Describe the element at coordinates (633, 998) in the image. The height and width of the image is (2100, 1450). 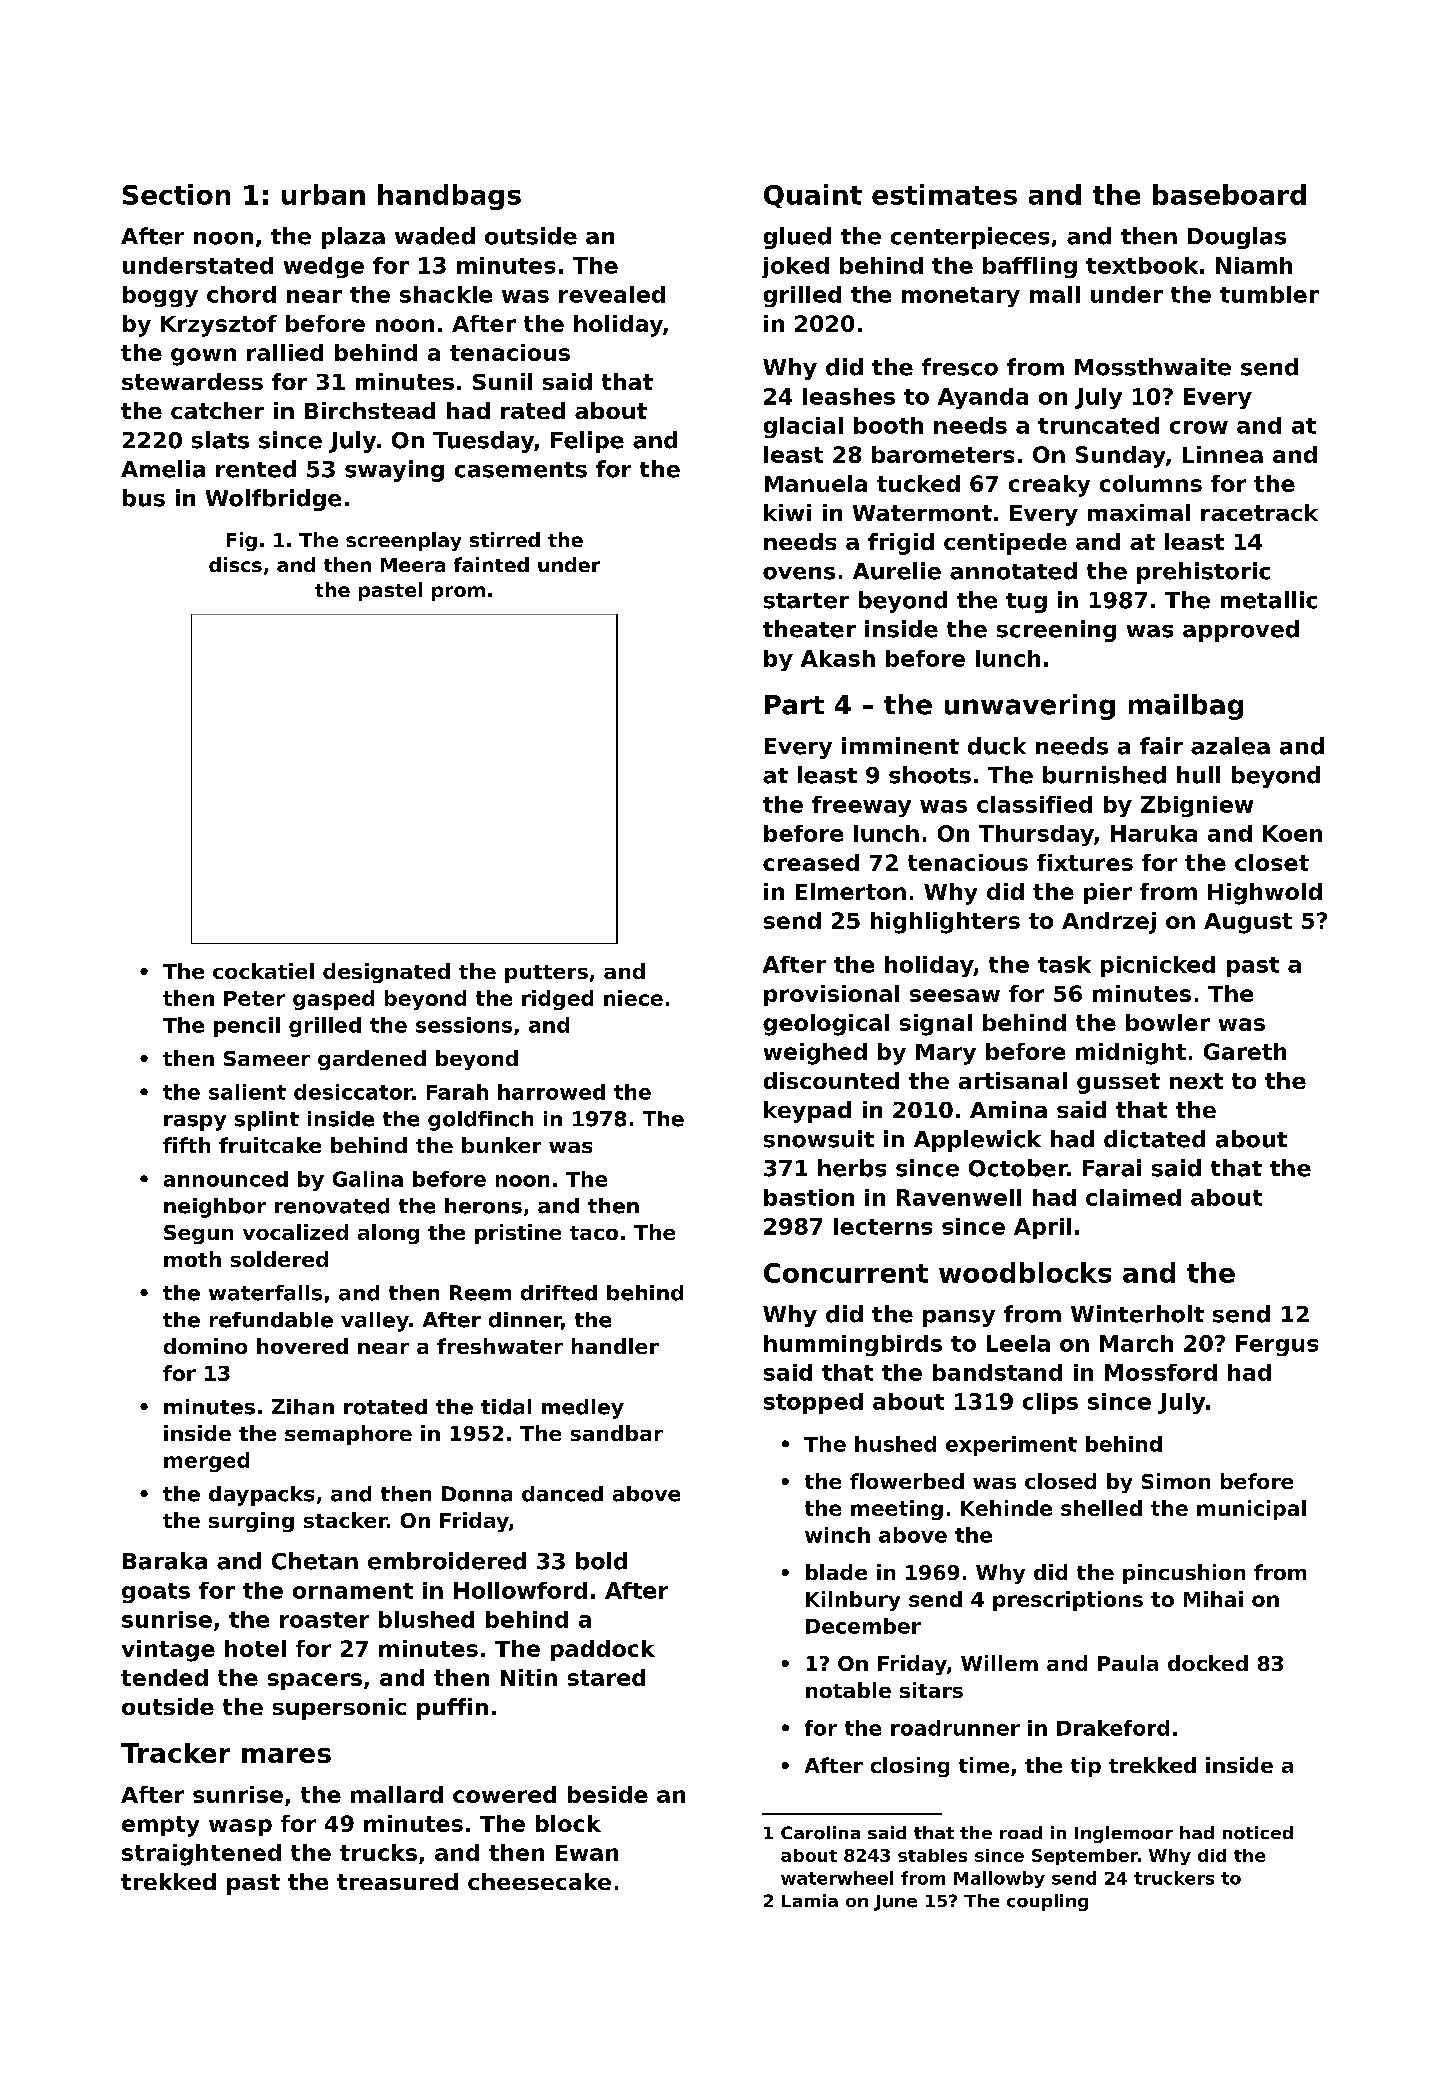
I see `niece` at that location.
